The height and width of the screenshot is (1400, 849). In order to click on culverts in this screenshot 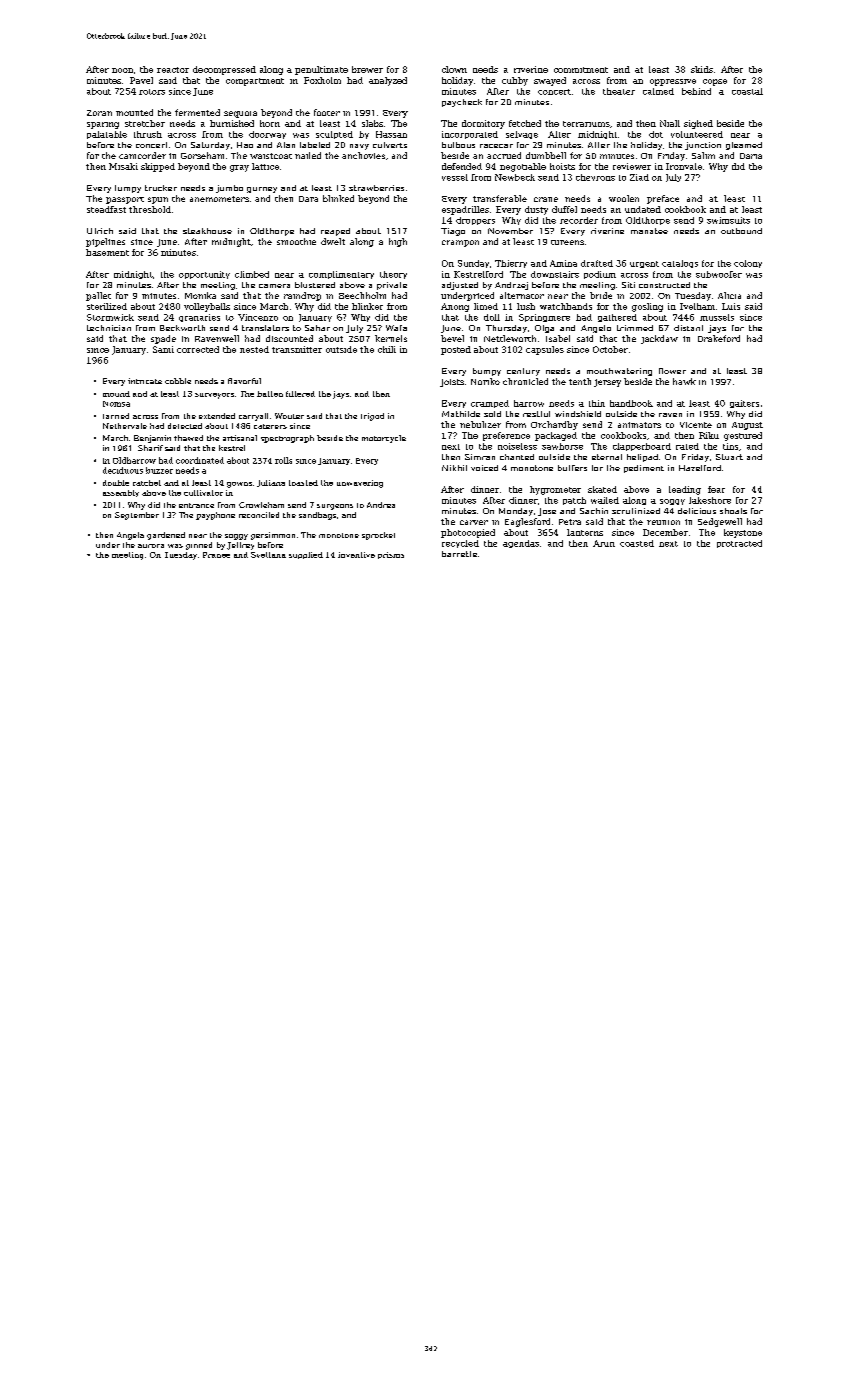, I will do `click(390, 145)`.
